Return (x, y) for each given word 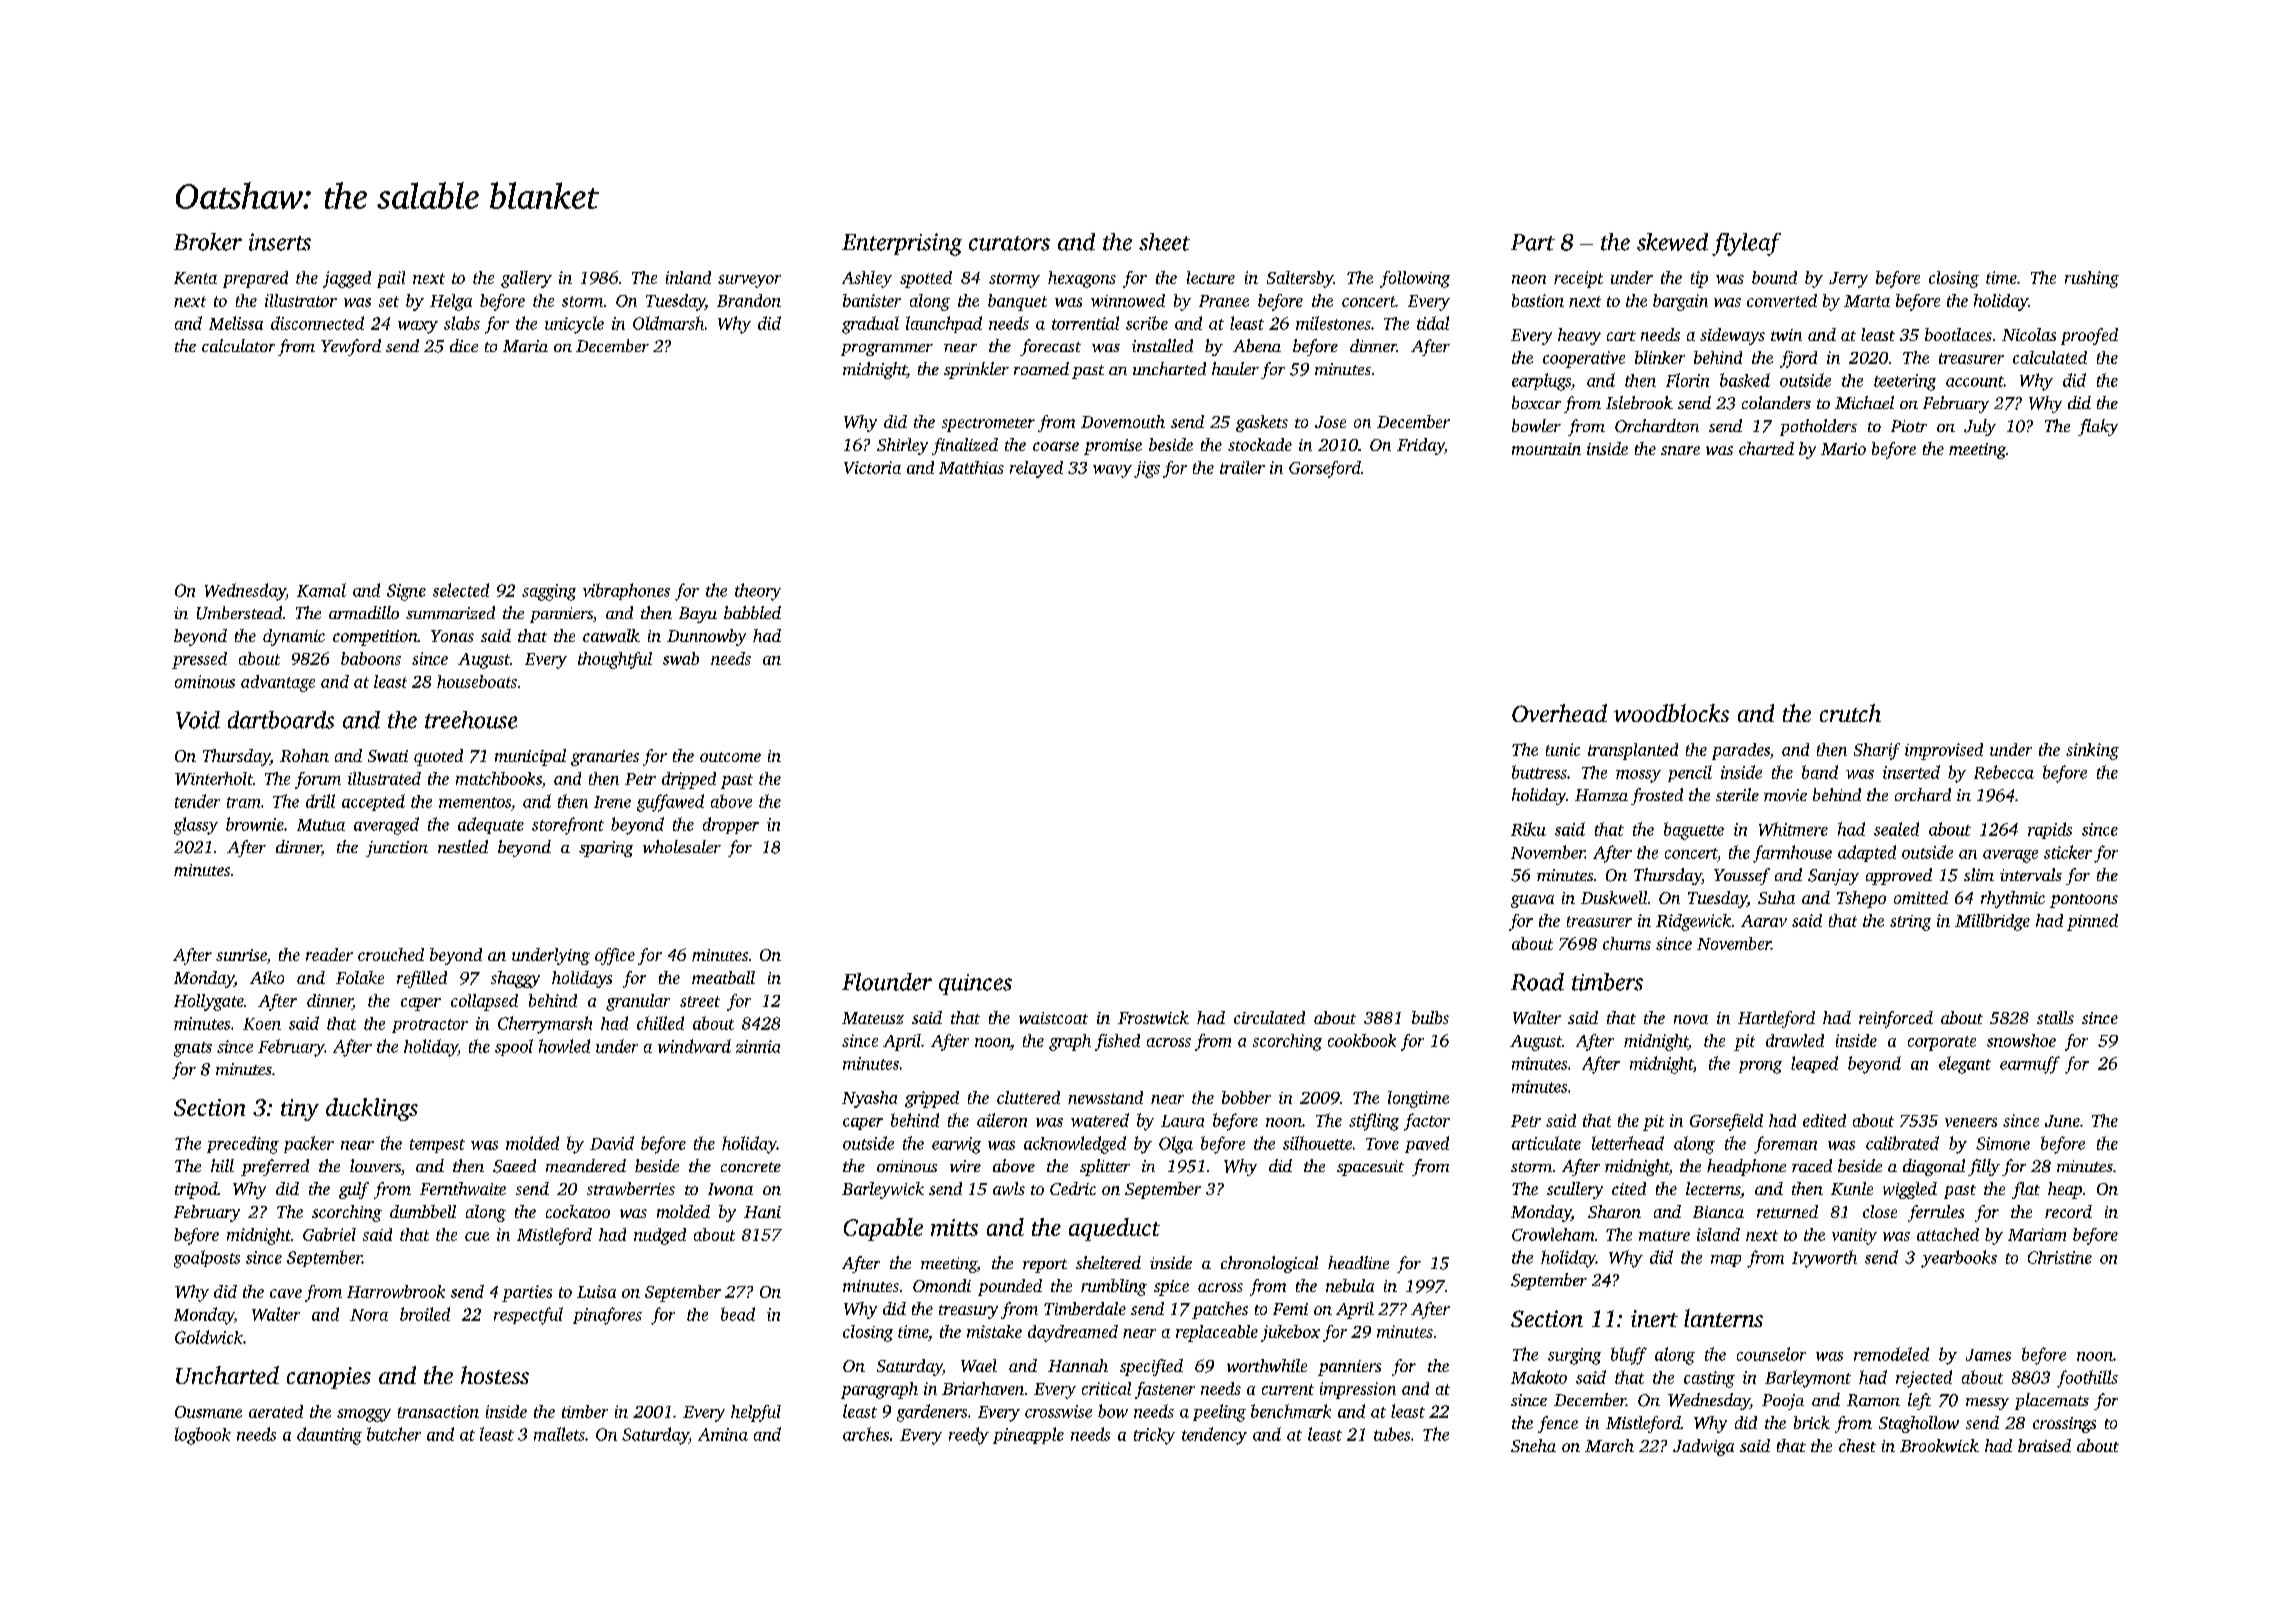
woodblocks (1671, 713)
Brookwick (1939, 1445)
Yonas (452, 636)
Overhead (1559, 713)
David (612, 1143)
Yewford (351, 347)
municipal (530, 757)
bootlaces (1958, 334)
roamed (1041, 368)
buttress (1539, 772)
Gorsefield (1726, 1122)
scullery (1575, 1190)
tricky (1154, 1436)
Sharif (1877, 751)
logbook (203, 1436)
